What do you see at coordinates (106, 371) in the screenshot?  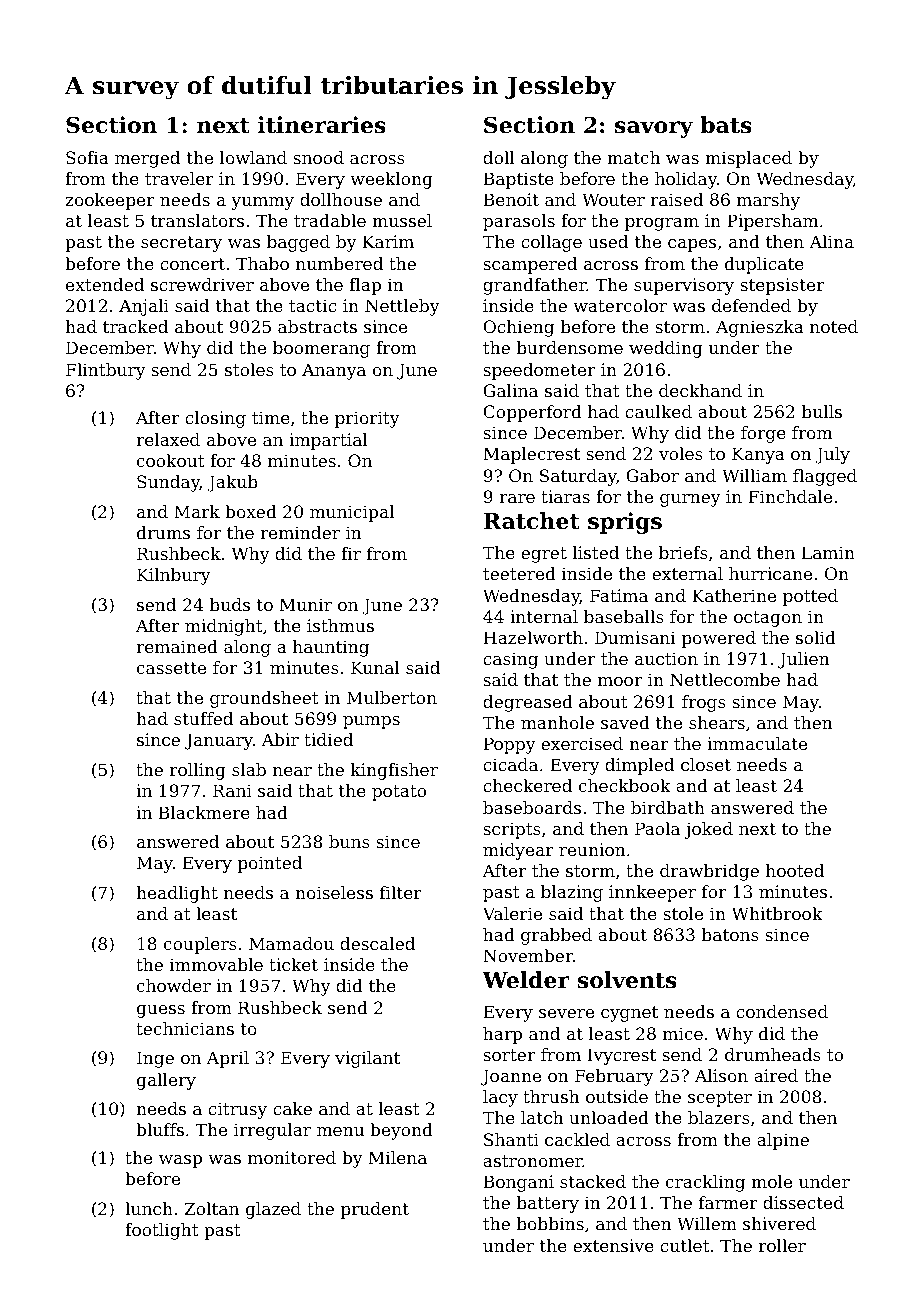 I see `Flintbury` at bounding box center [106, 371].
